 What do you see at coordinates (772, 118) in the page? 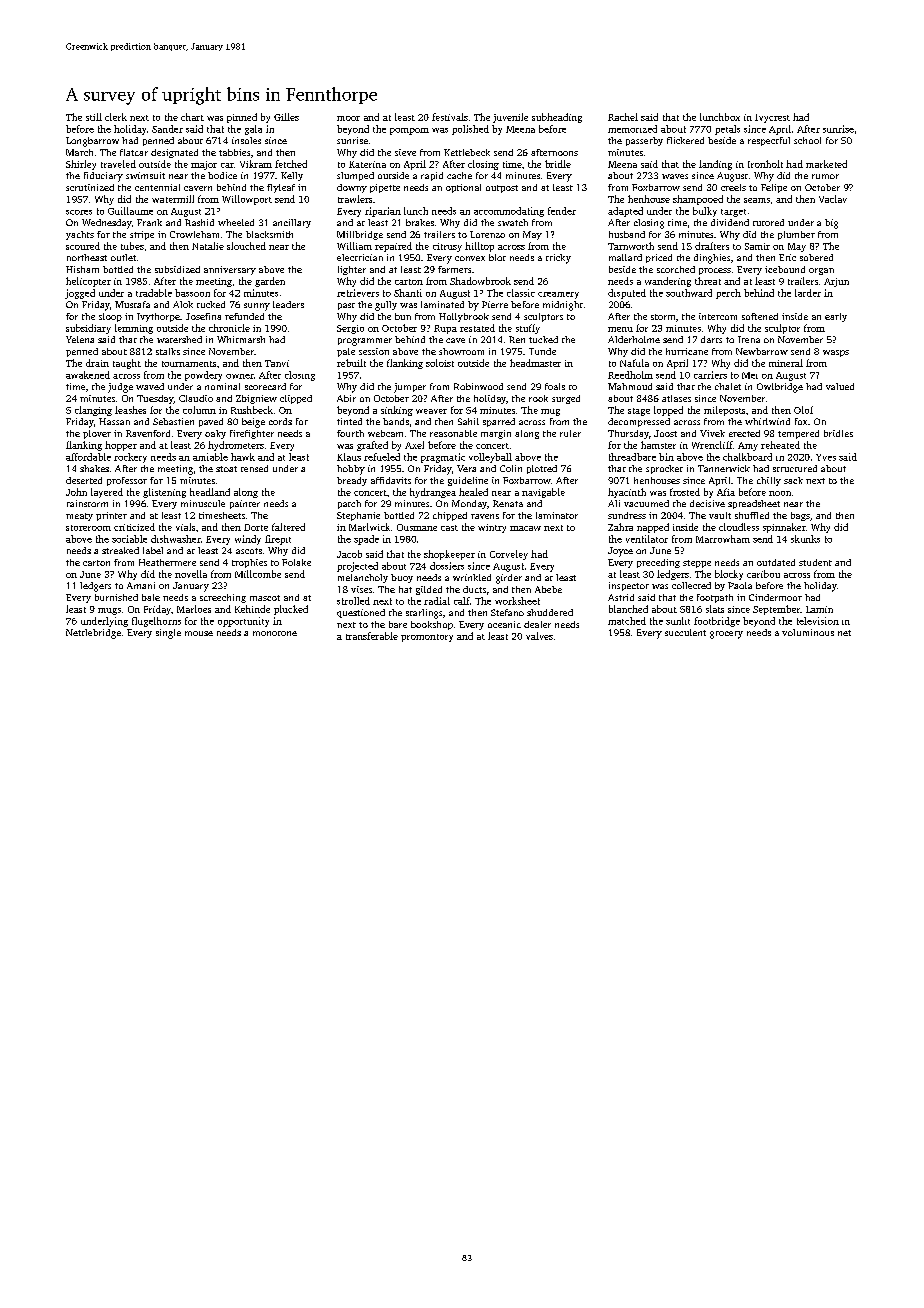
I see `Ivycrest` at bounding box center [772, 118].
